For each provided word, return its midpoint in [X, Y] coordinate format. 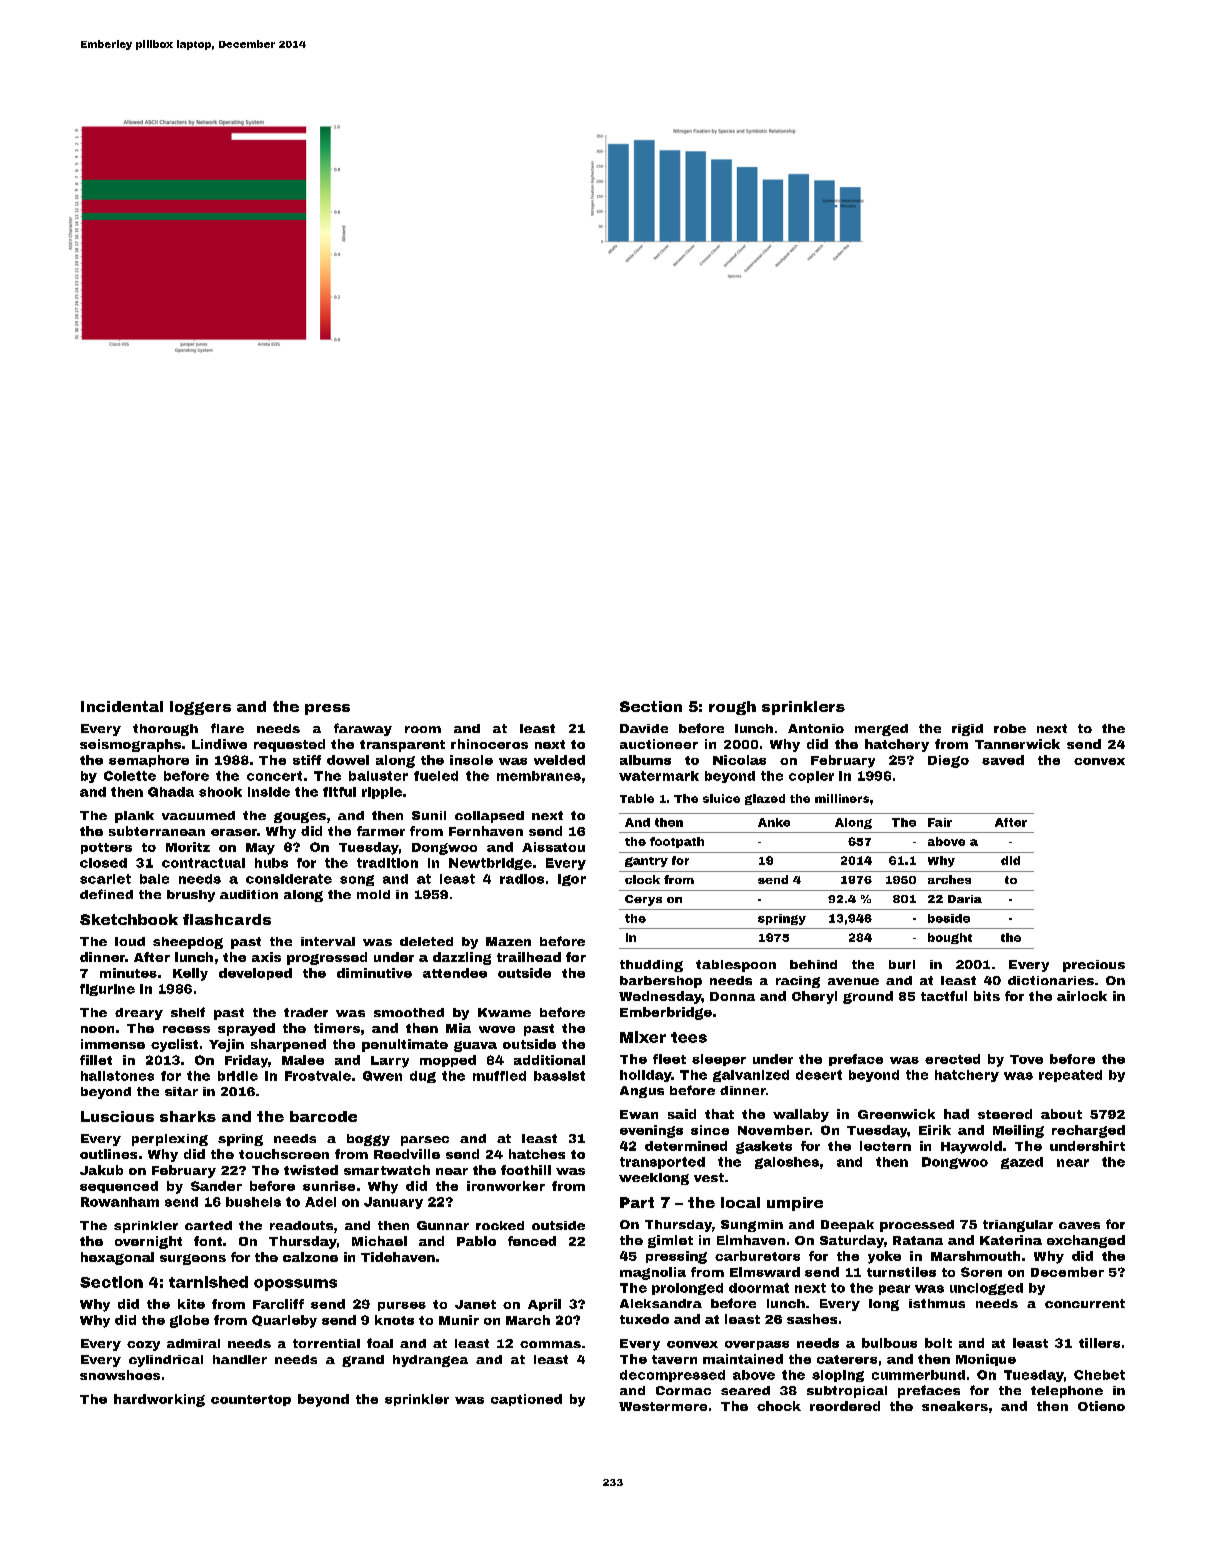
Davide [644, 728]
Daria [965, 899]
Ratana [918, 1240]
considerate [289, 879]
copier [811, 777]
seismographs [130, 745]
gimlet [670, 1241]
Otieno [1101, 1406]
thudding [651, 966]
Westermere [663, 1406]
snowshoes [120, 1375]
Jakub [101, 1170]
